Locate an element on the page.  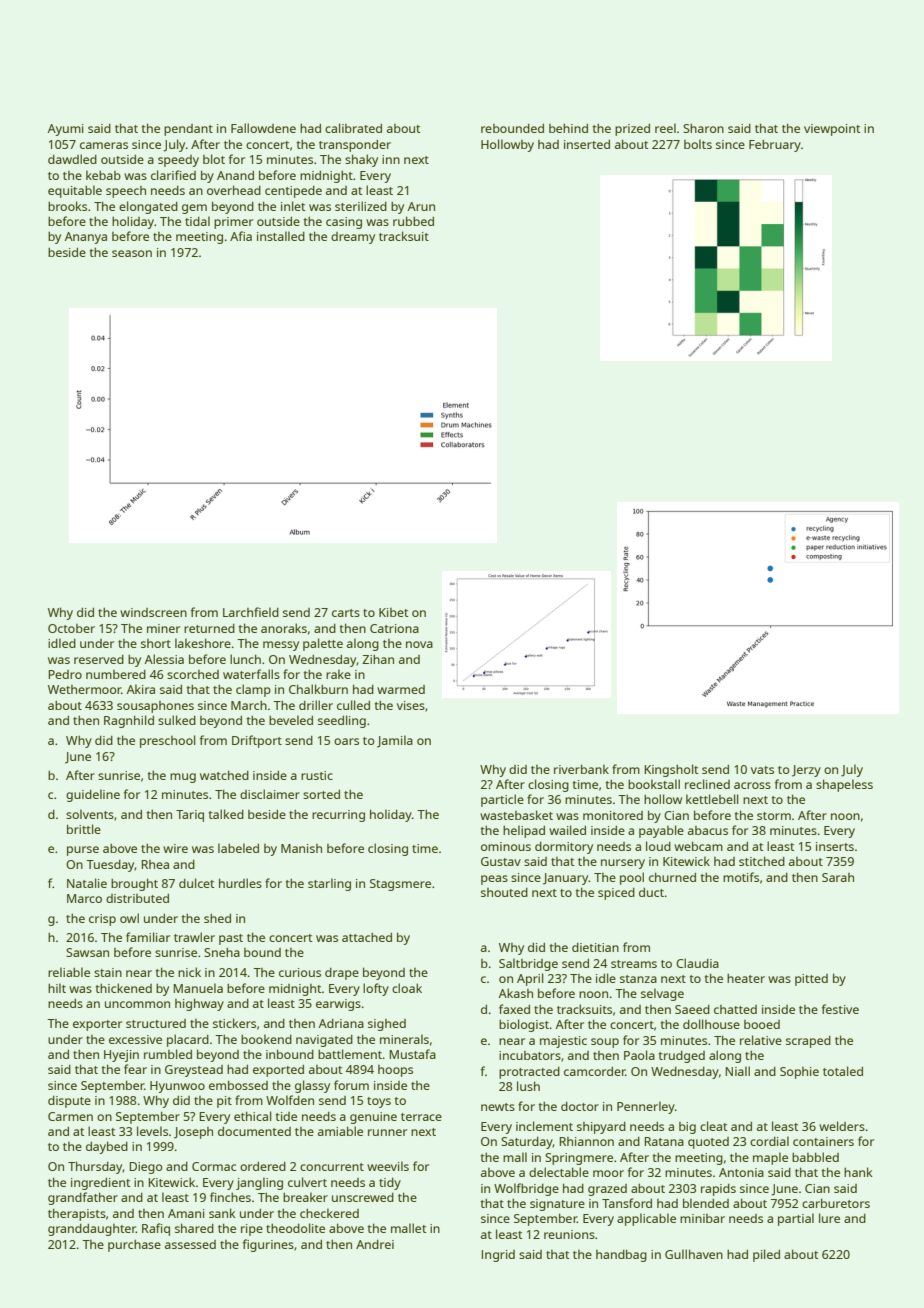
Kibet is located at coordinates (394, 612).
